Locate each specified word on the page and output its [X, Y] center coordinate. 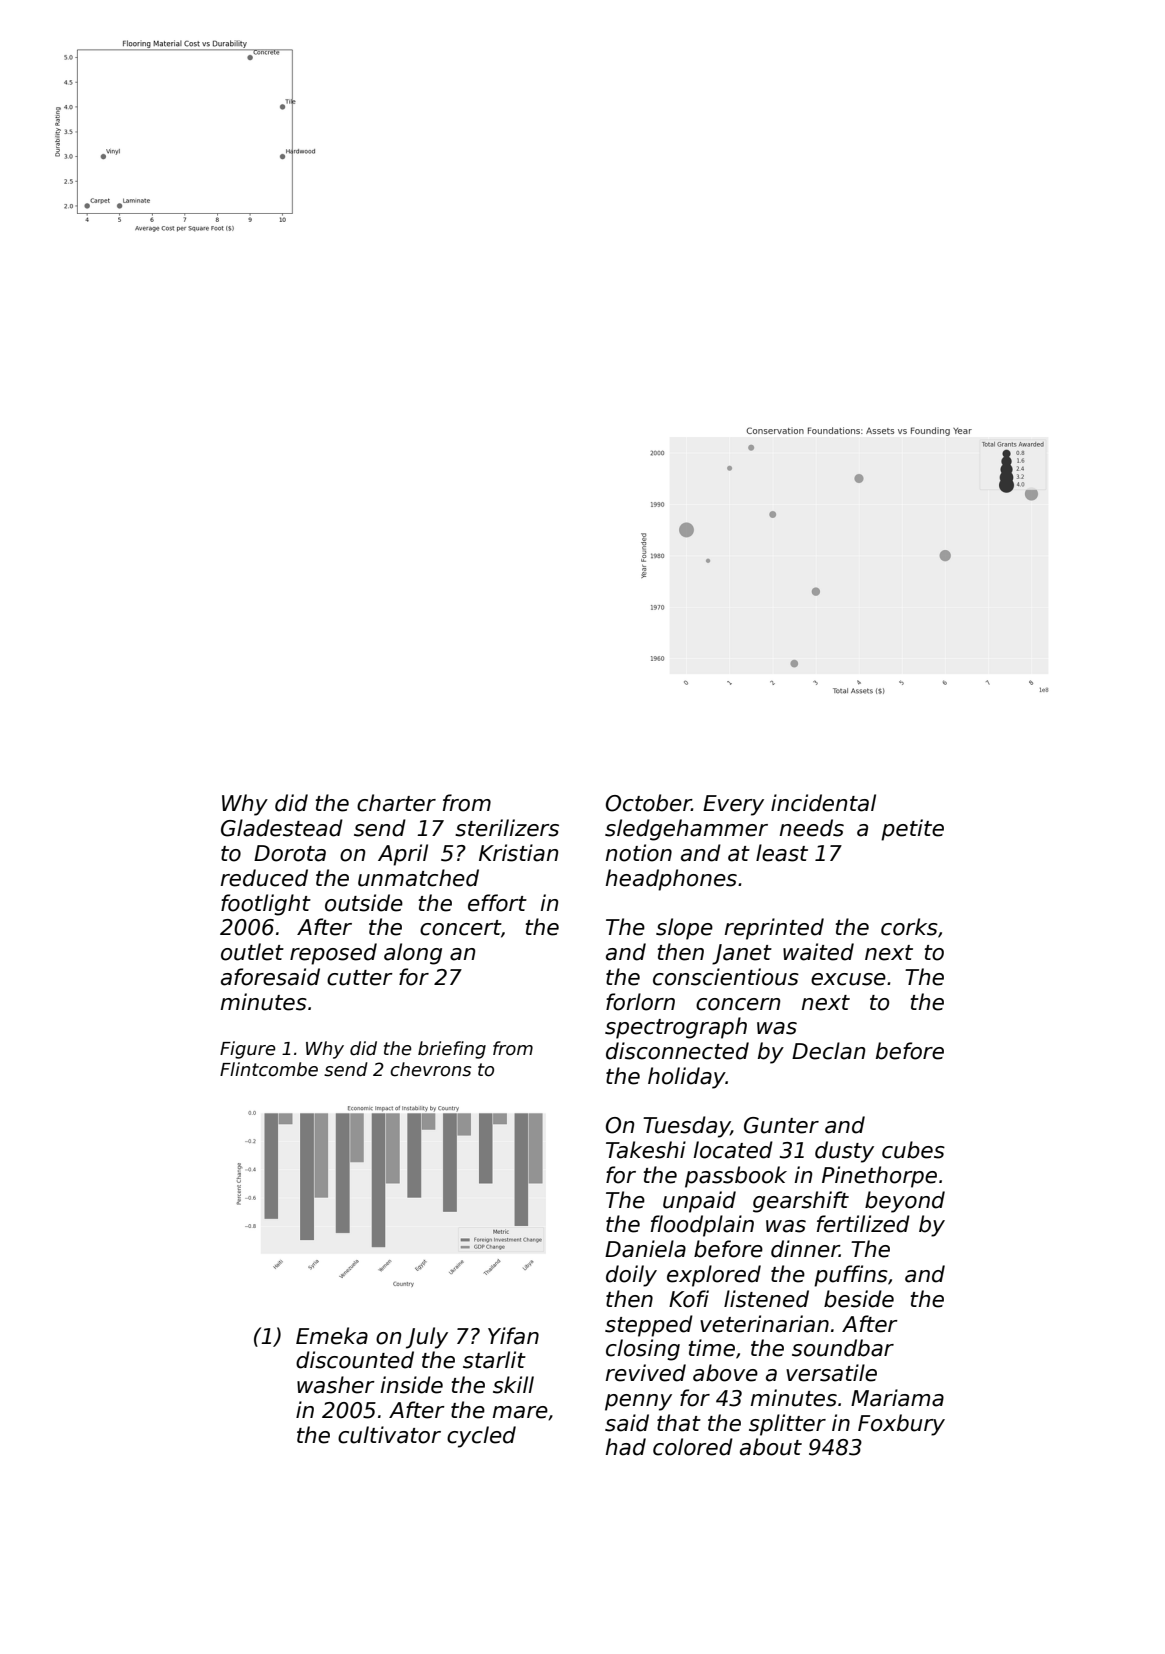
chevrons [430, 1069]
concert [460, 928]
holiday [687, 1078]
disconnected [677, 1051]
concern [738, 1004]
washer [336, 1385]
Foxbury [901, 1425]
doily [631, 1276]
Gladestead [282, 828]
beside [859, 1299]
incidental [823, 803]
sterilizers [507, 828]
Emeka [332, 1336]
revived [646, 1373]
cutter [360, 978]
